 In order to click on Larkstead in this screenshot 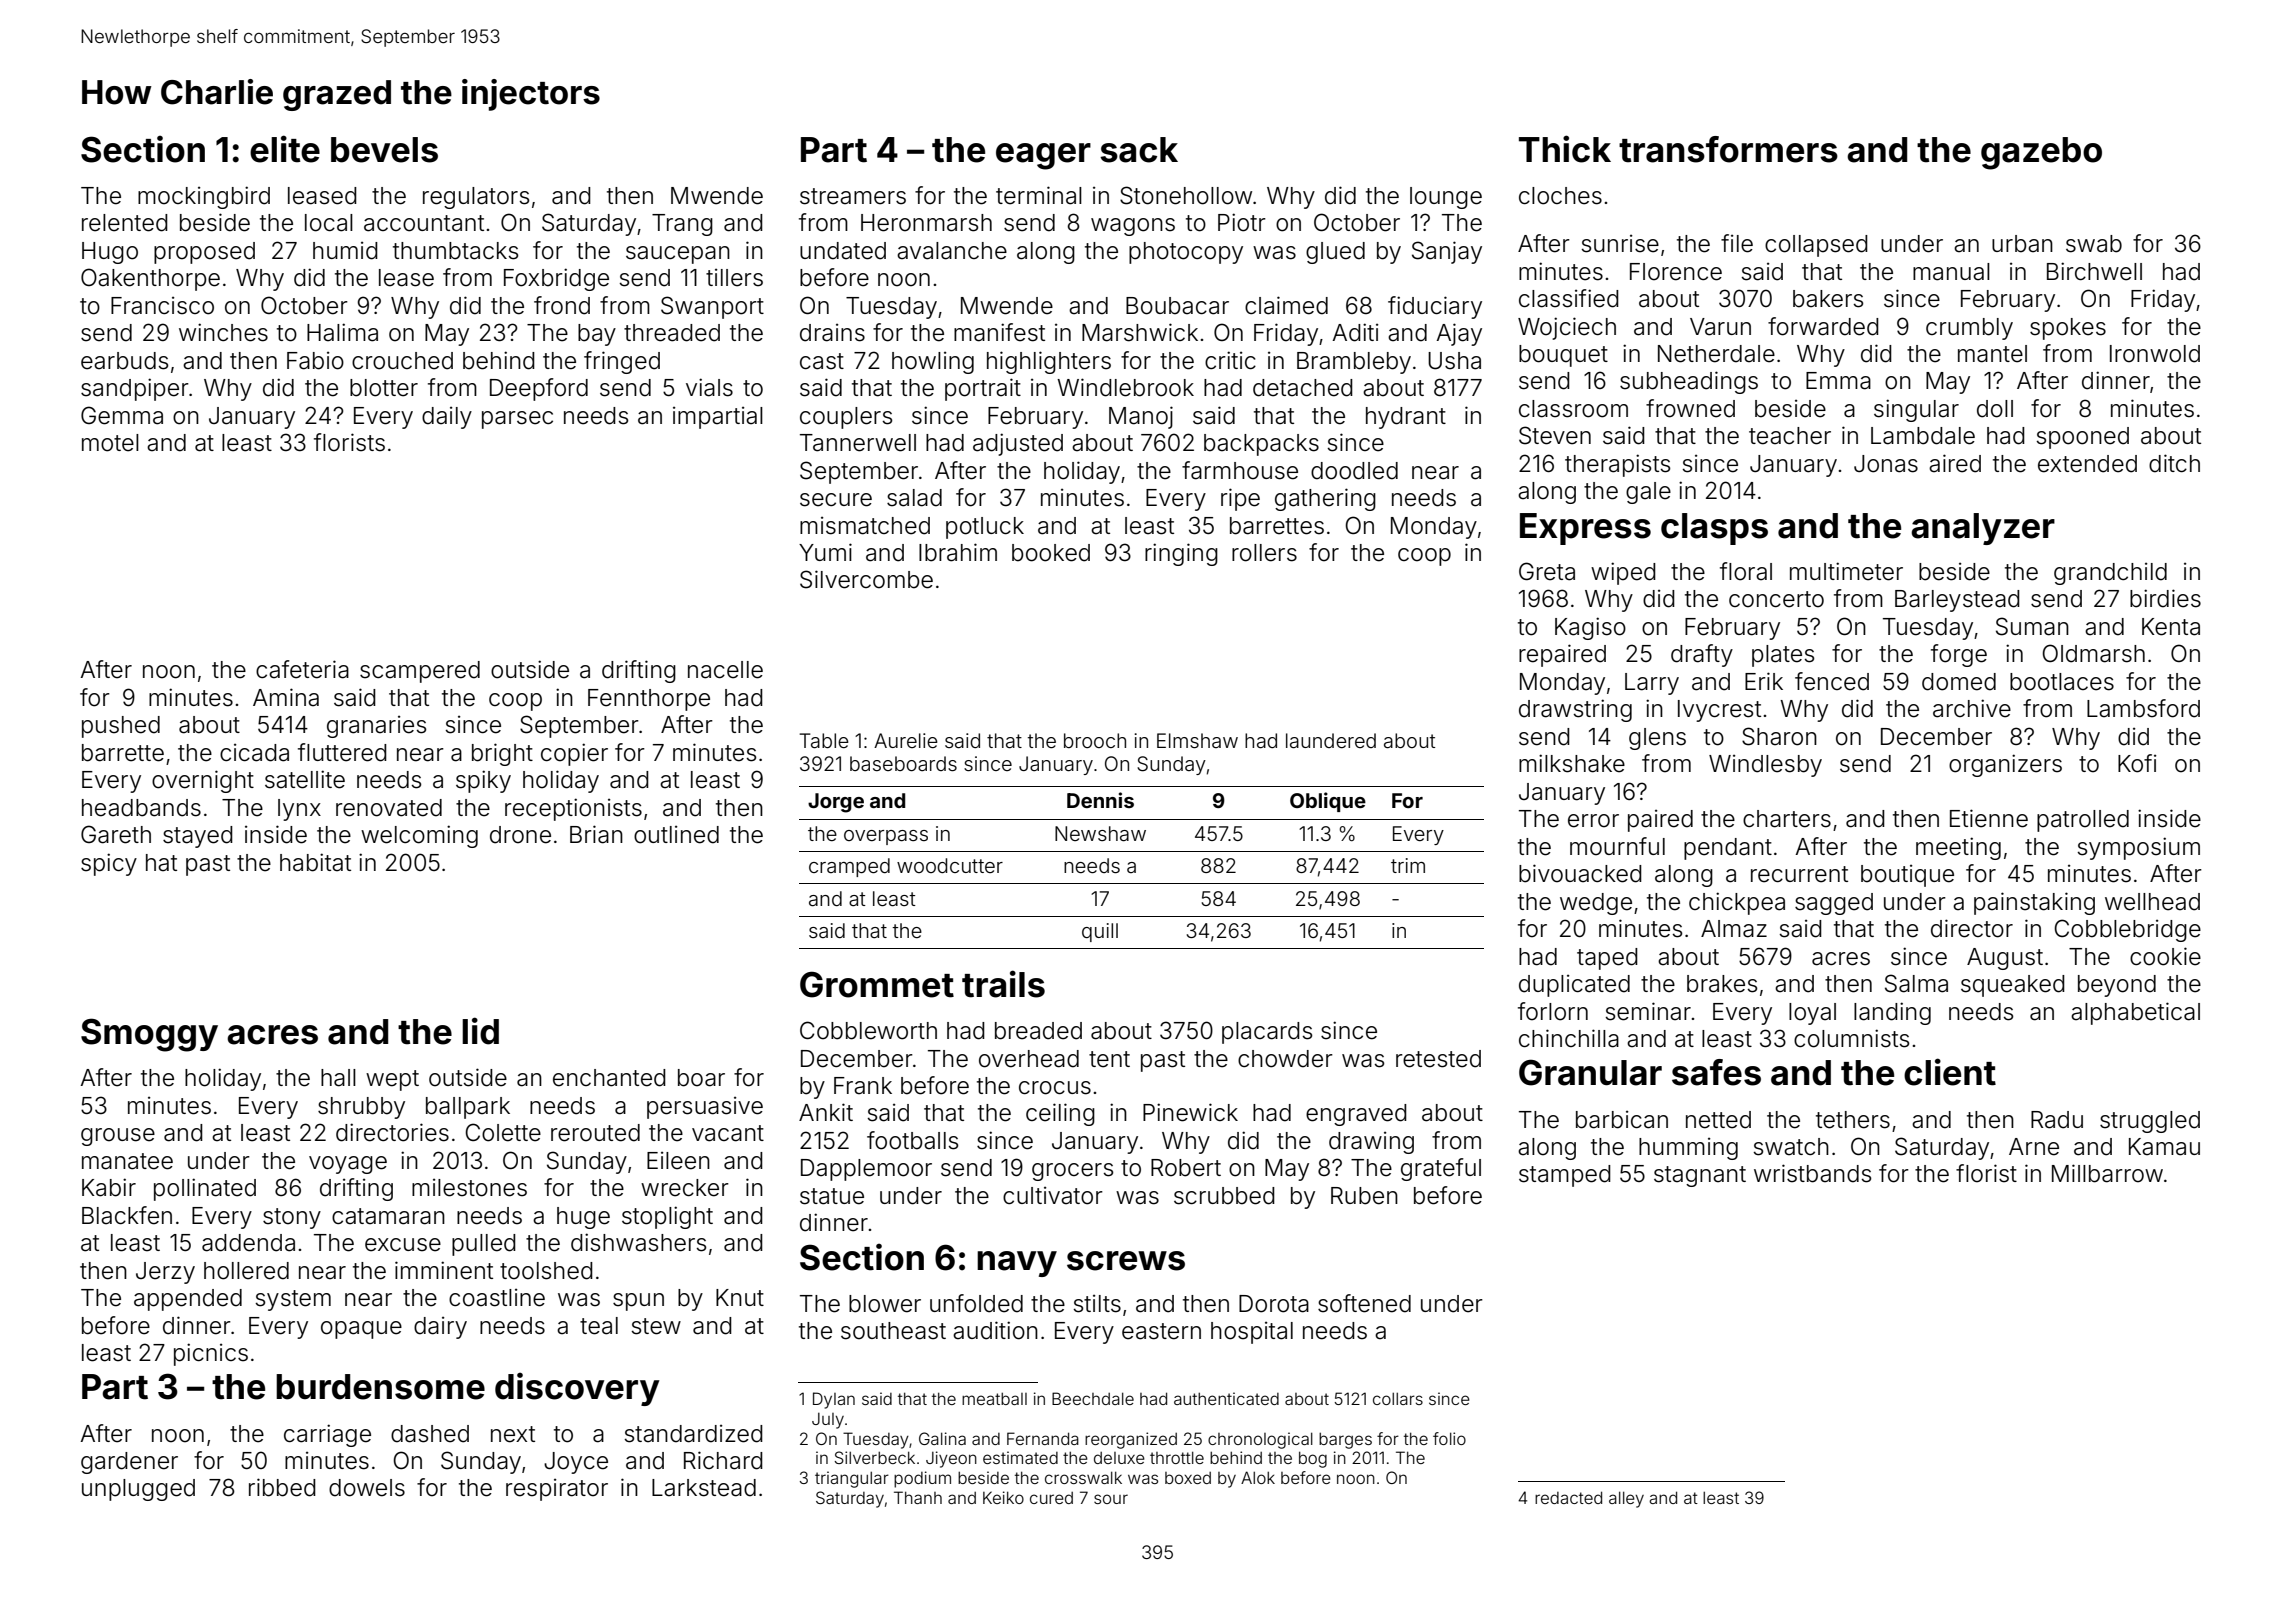, I will do `click(704, 1488)`.
